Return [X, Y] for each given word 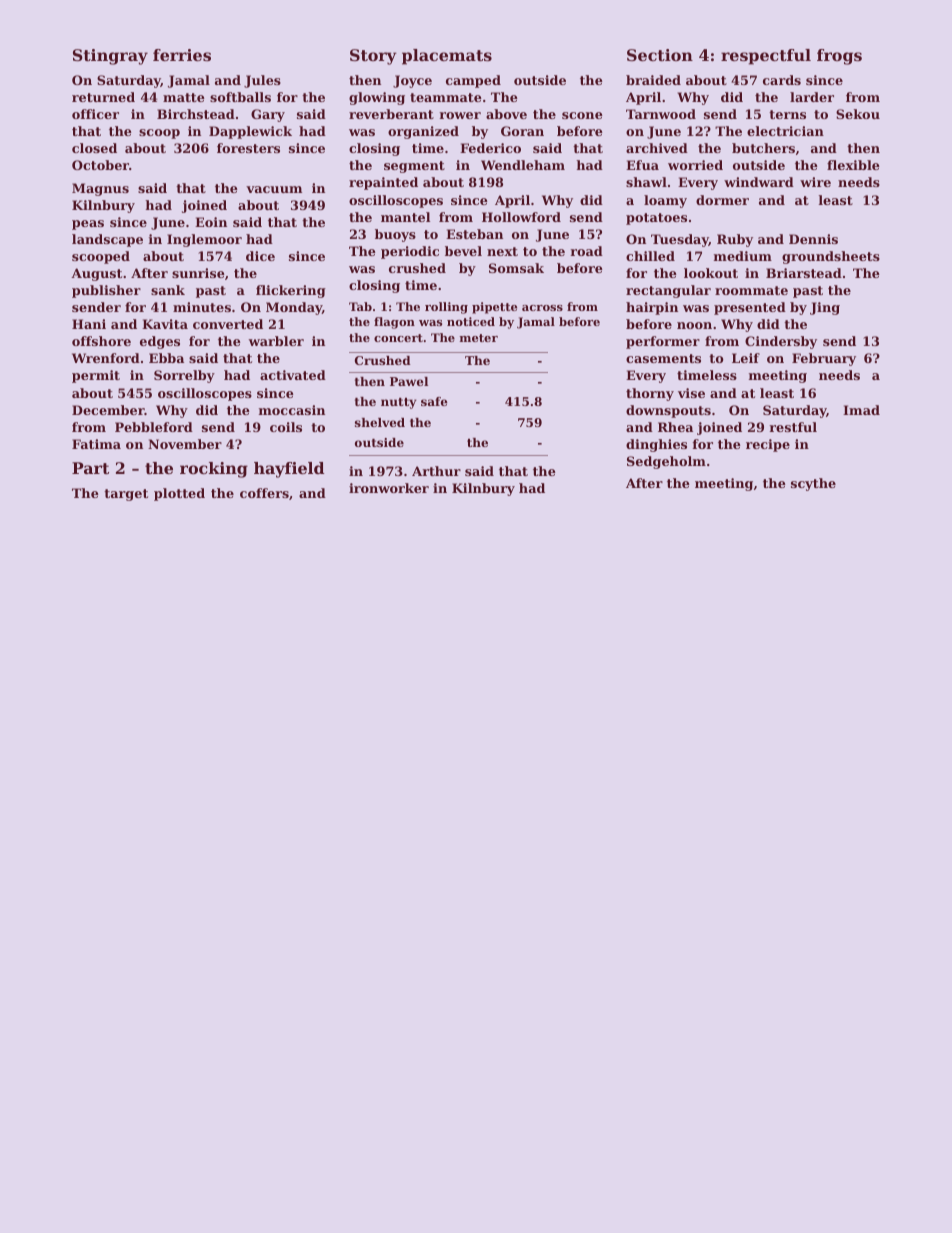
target [126, 495]
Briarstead [804, 273]
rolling [446, 308]
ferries [182, 55]
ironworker [389, 488]
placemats [447, 57]
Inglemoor [204, 240]
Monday [294, 308]
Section [660, 55]
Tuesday [680, 240]
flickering [291, 291]
